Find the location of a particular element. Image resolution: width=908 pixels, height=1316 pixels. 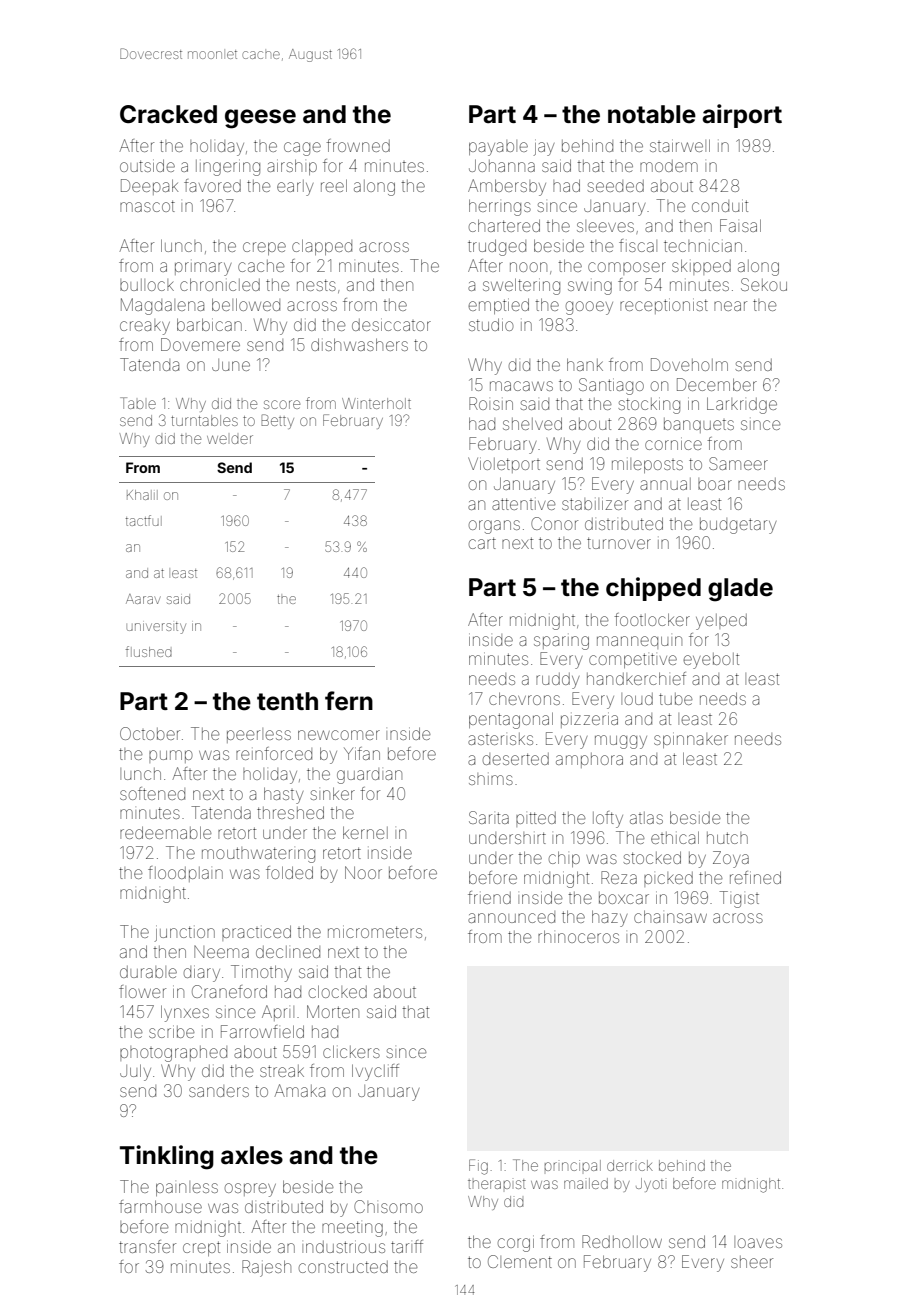

October is located at coordinates (150, 733).
